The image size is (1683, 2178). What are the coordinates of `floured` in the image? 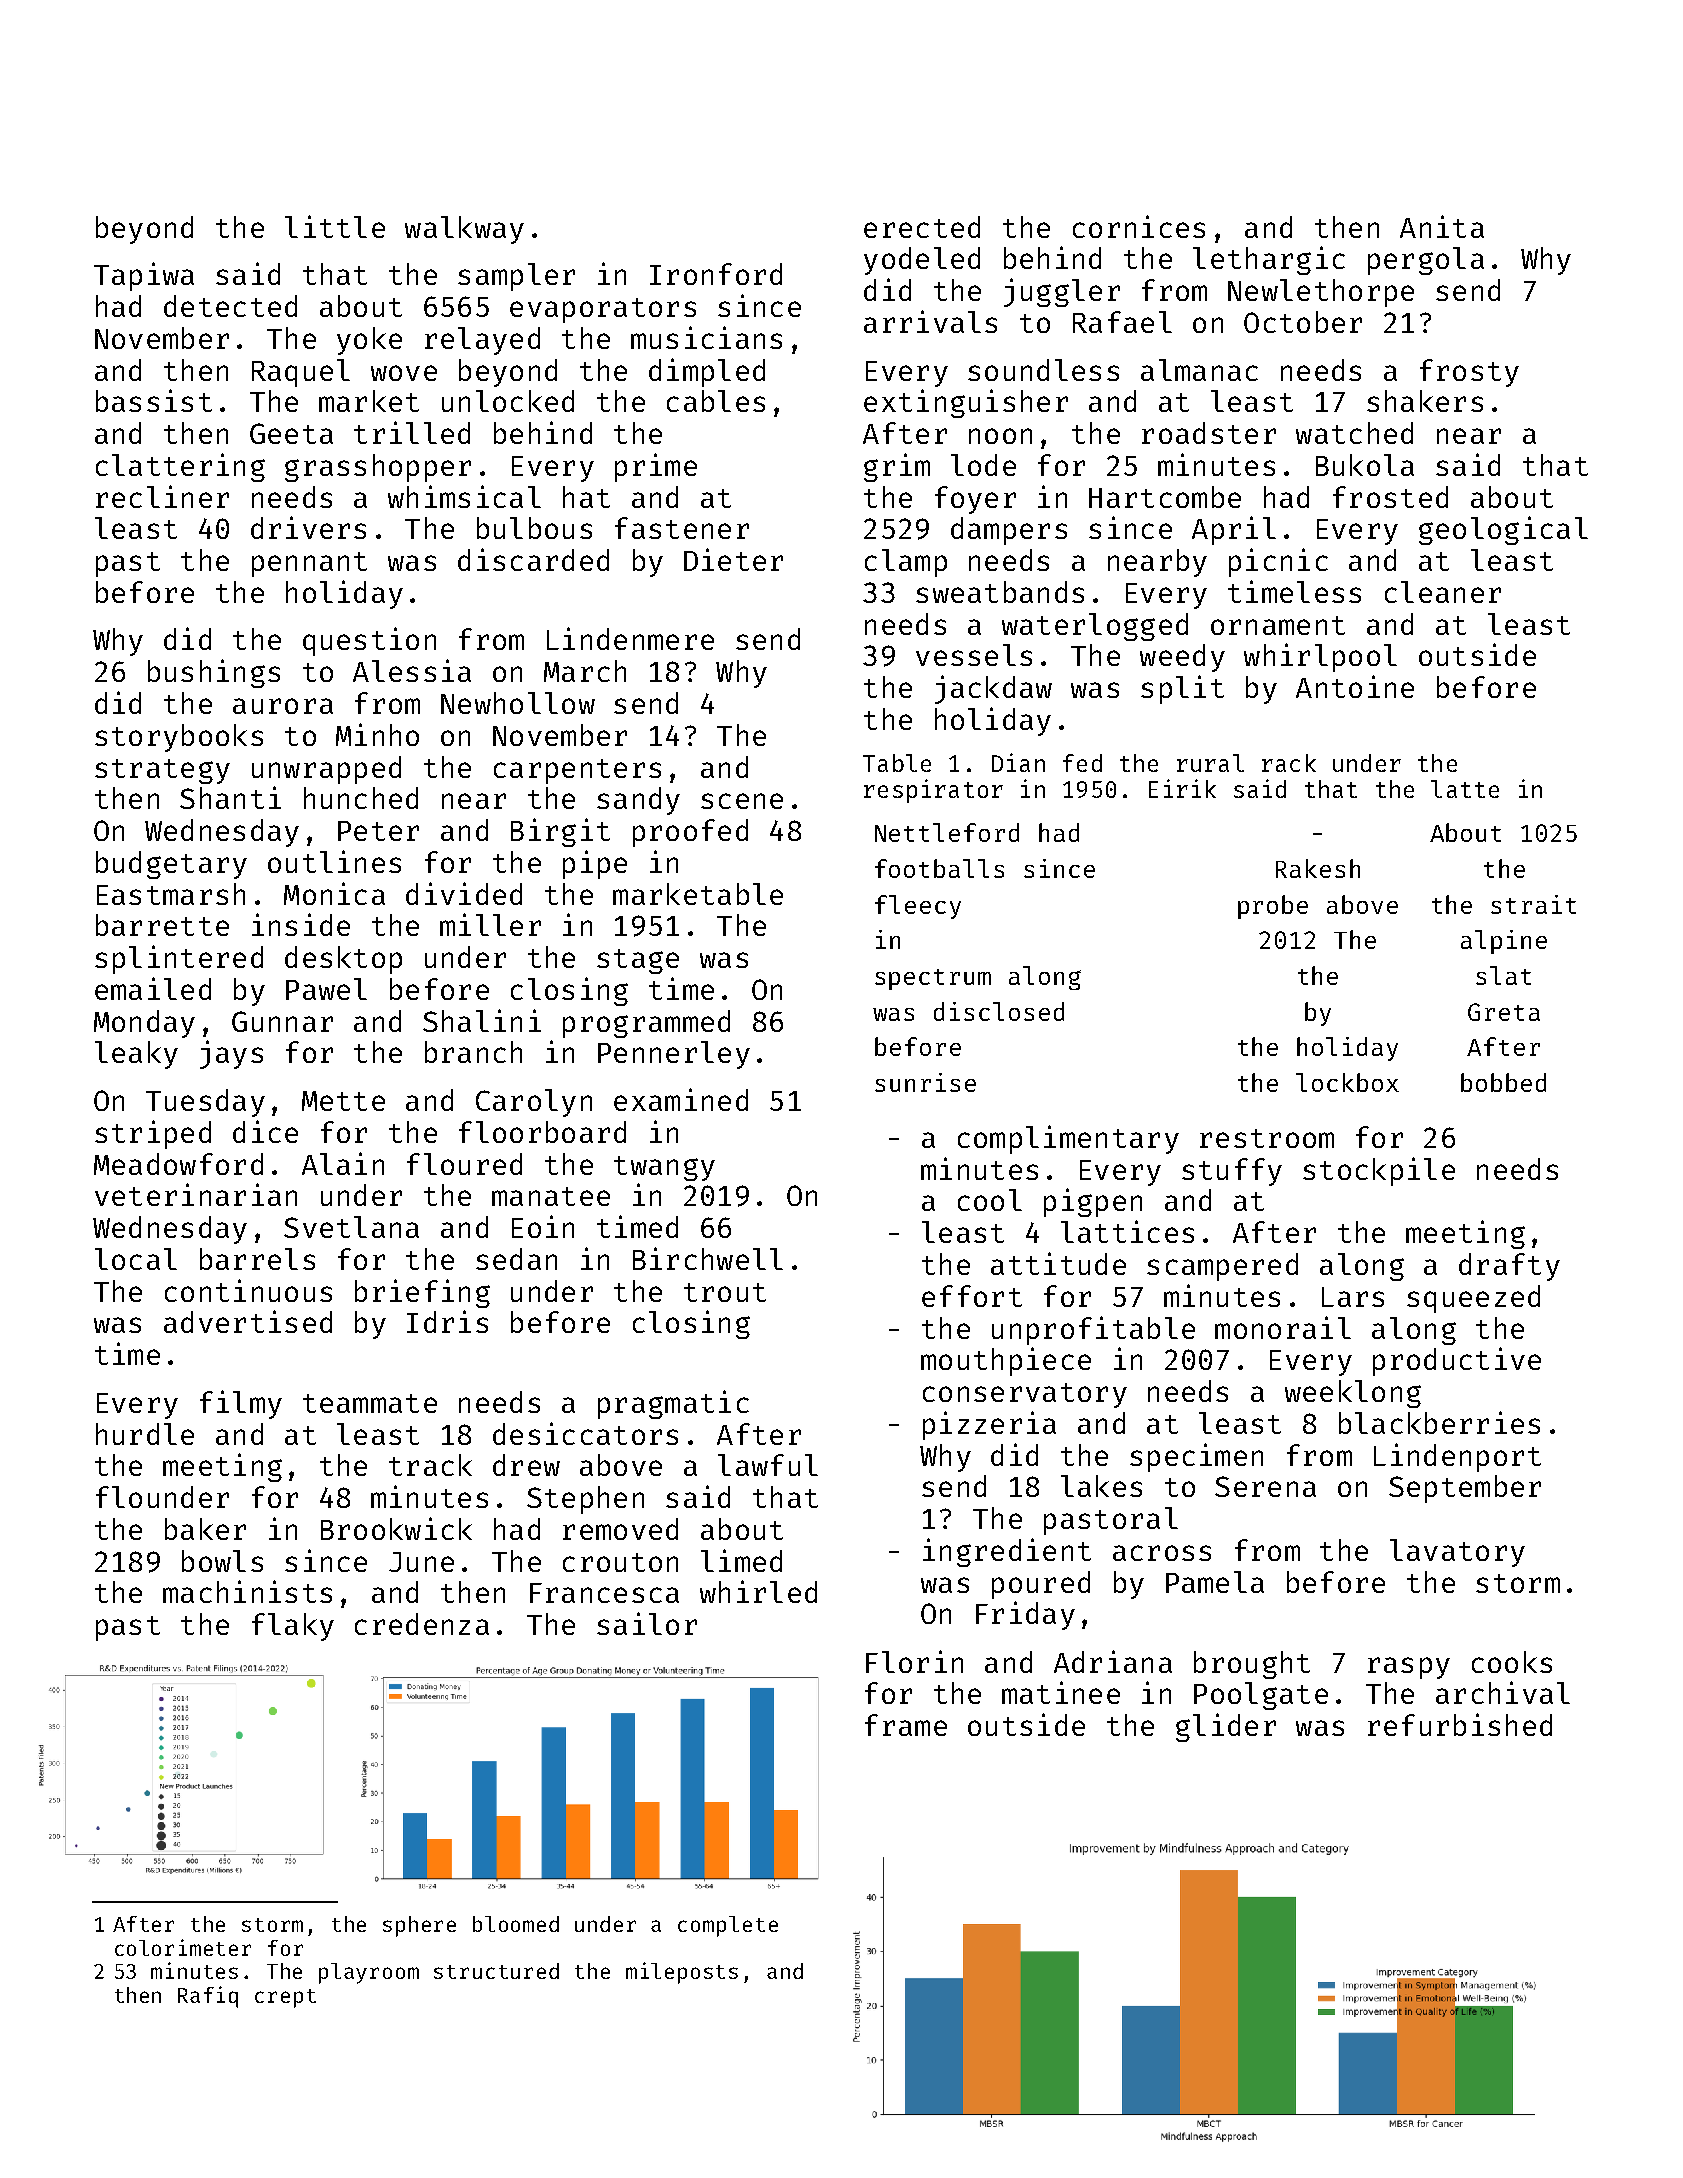 It's located at (464, 1164).
